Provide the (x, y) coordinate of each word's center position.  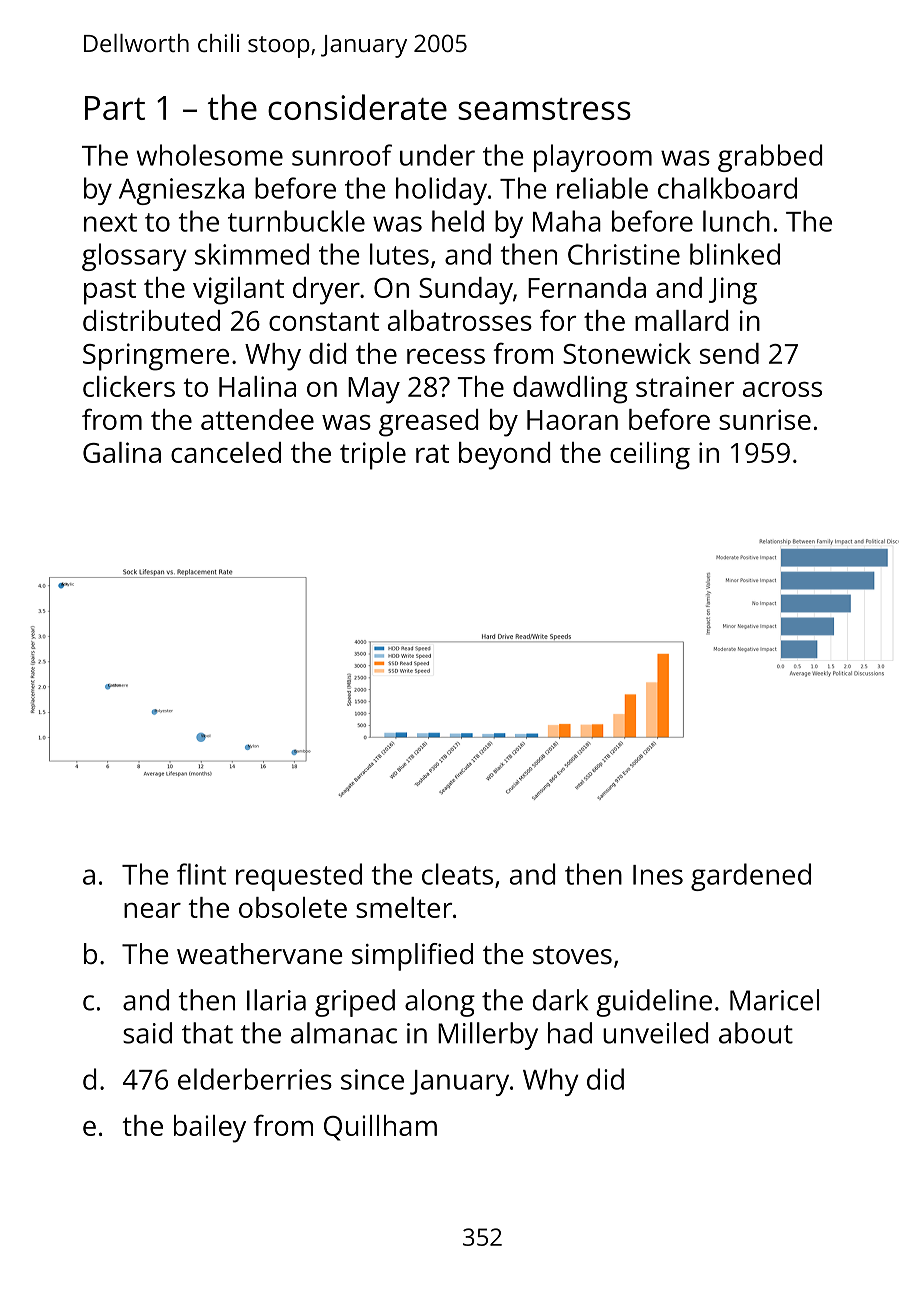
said (147, 1033)
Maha (567, 221)
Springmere (156, 357)
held (458, 221)
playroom (593, 158)
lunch (736, 221)
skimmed (252, 254)
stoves (572, 955)
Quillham (380, 1128)
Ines (658, 875)
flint (201, 874)
